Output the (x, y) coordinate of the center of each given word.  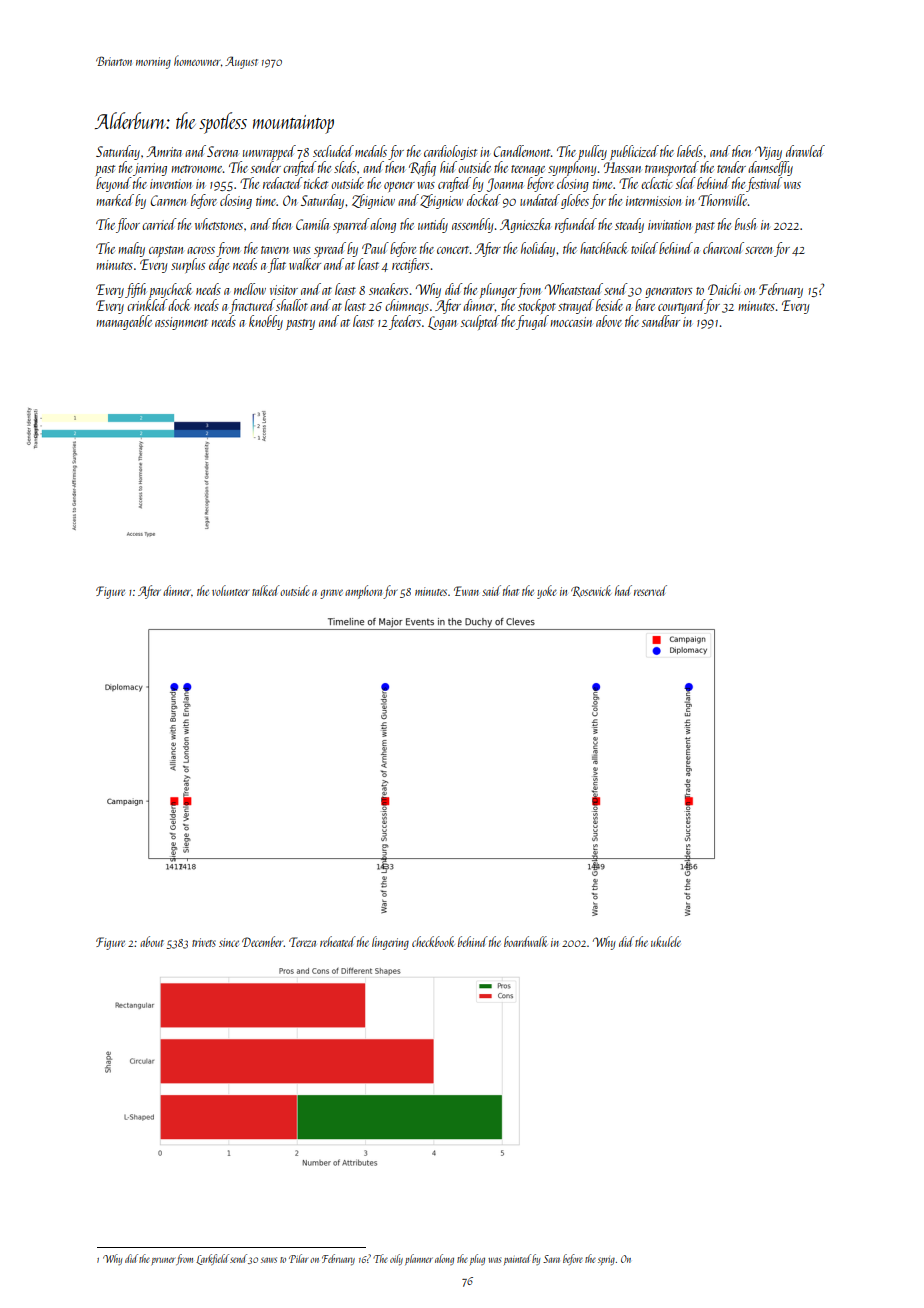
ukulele (666, 941)
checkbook (433, 941)
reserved (650, 590)
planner (419, 1259)
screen (758, 250)
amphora (364, 592)
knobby (266, 322)
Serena (222, 151)
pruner (163, 1261)
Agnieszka (525, 225)
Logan (442, 323)
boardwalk (525, 941)
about (152, 941)
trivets (204, 942)
